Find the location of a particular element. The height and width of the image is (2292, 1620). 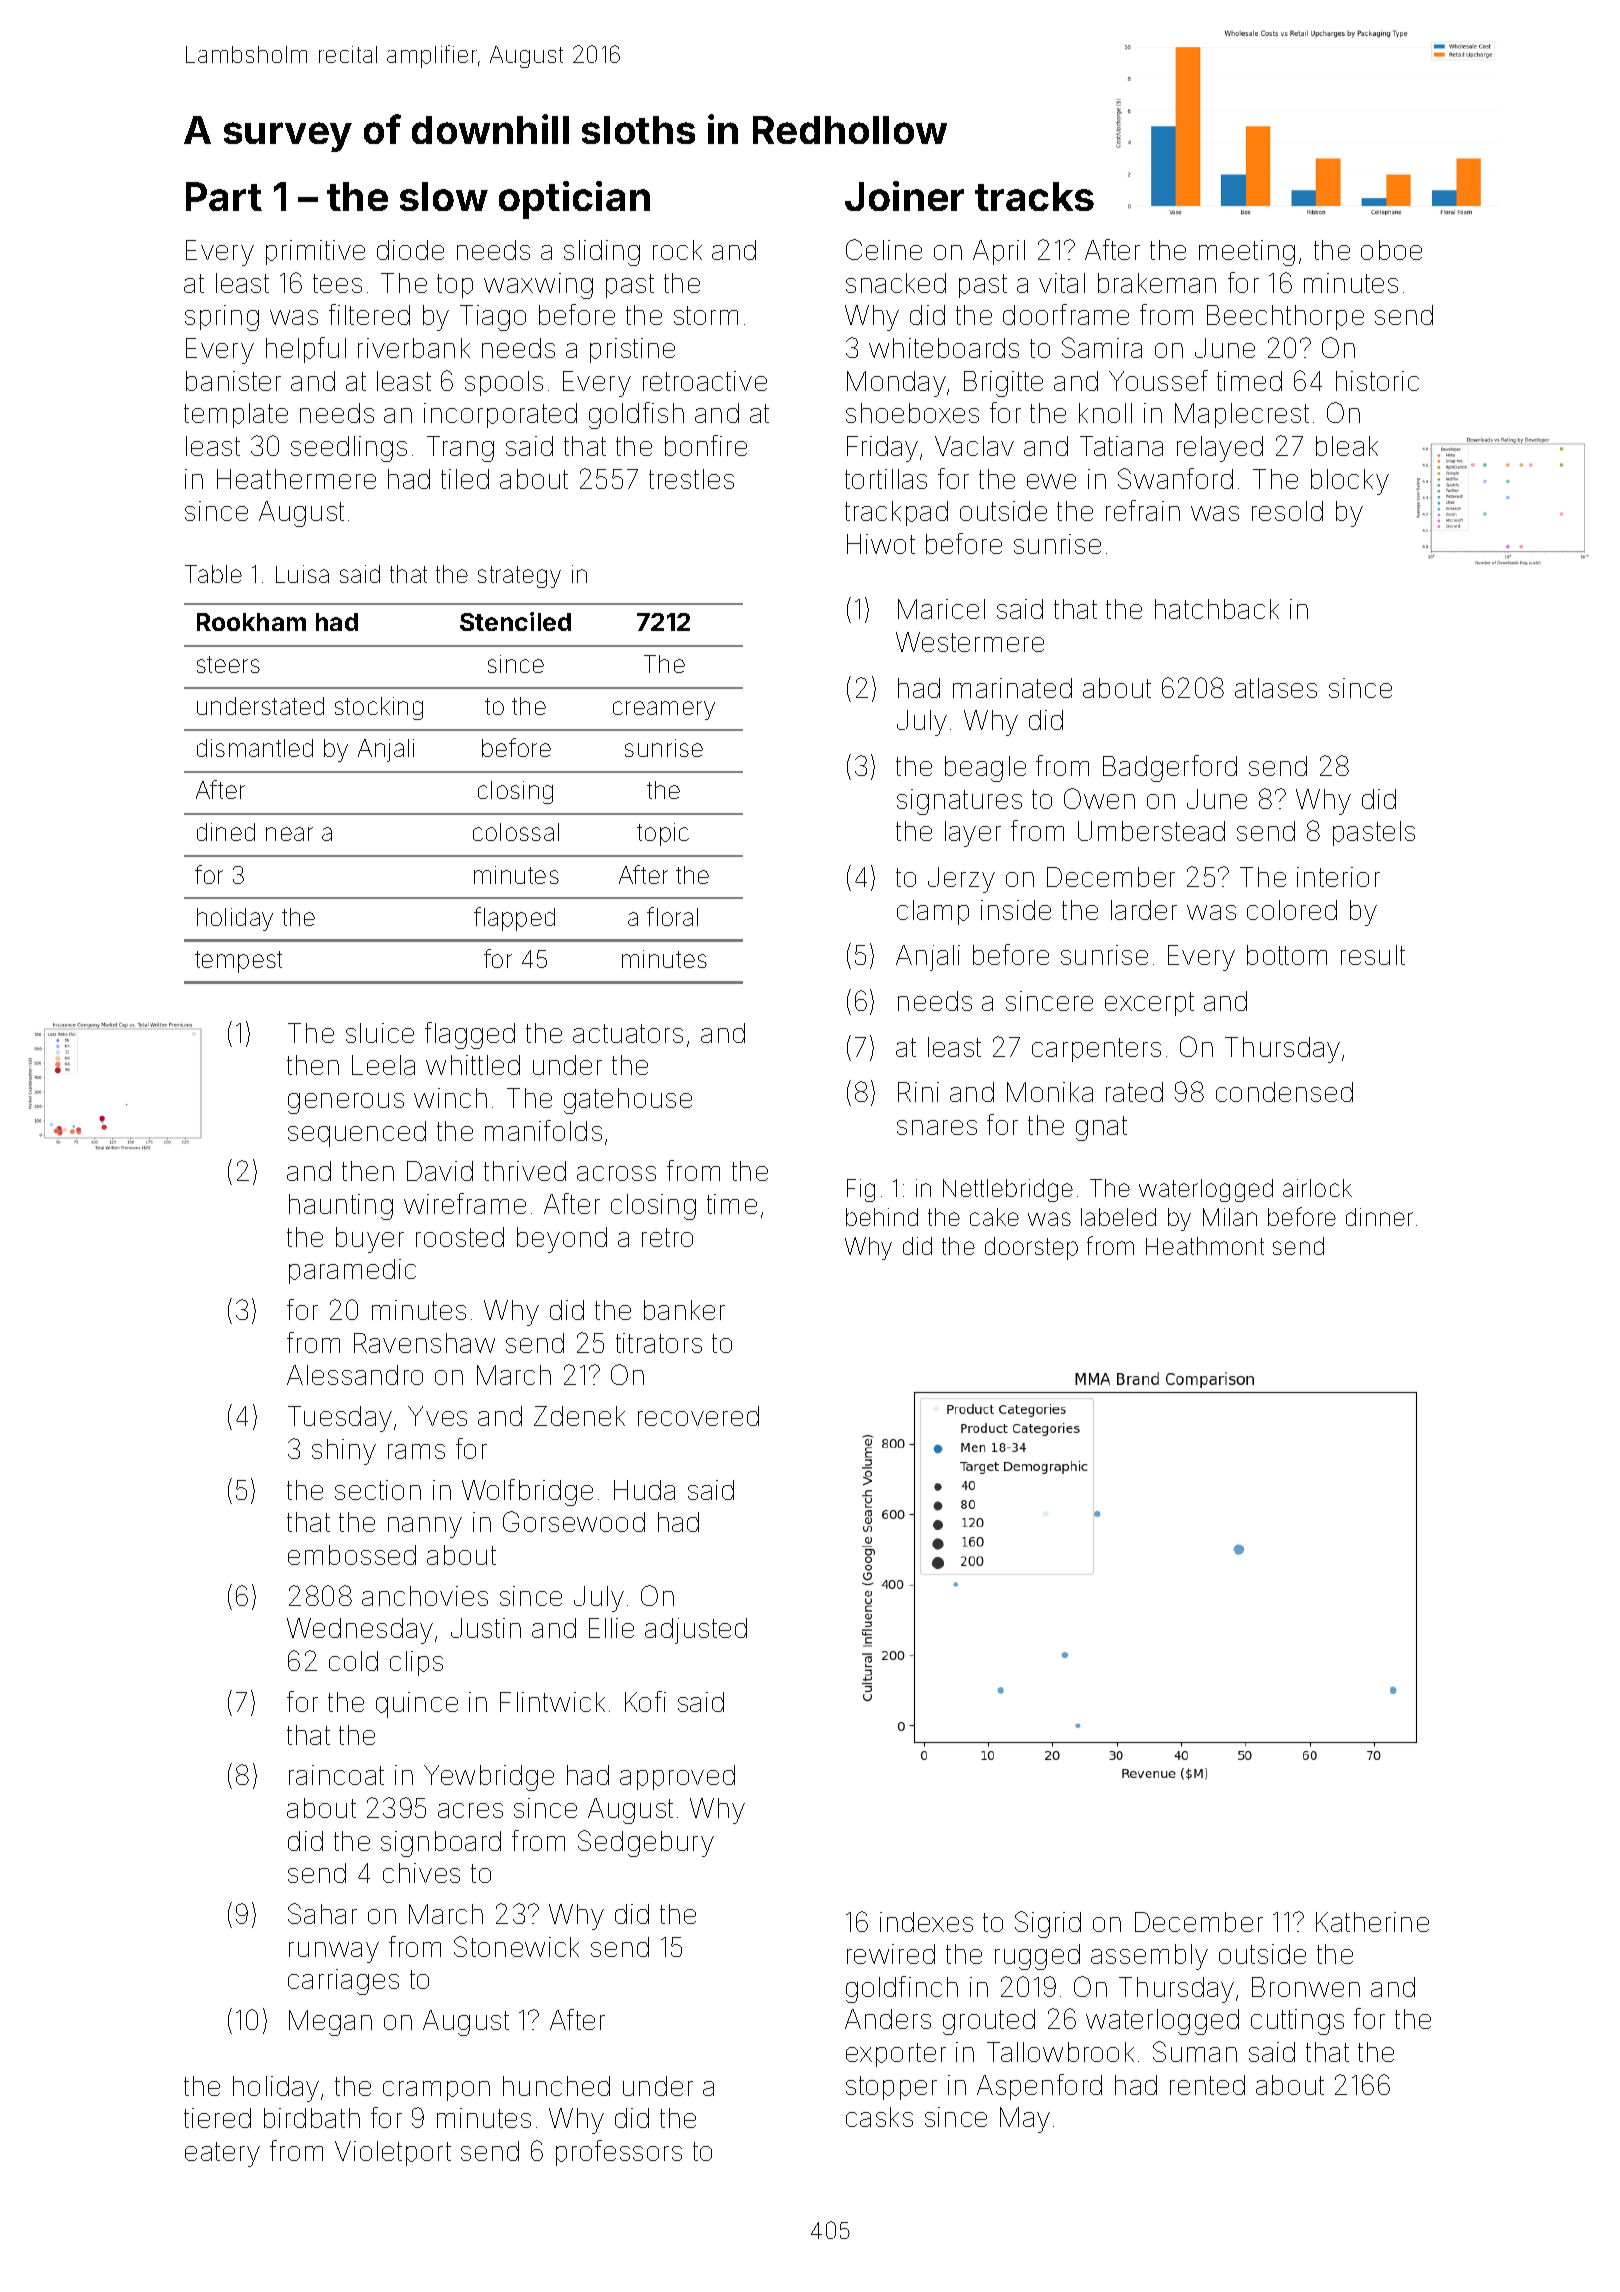

raincoat is located at coordinates (336, 1775).
